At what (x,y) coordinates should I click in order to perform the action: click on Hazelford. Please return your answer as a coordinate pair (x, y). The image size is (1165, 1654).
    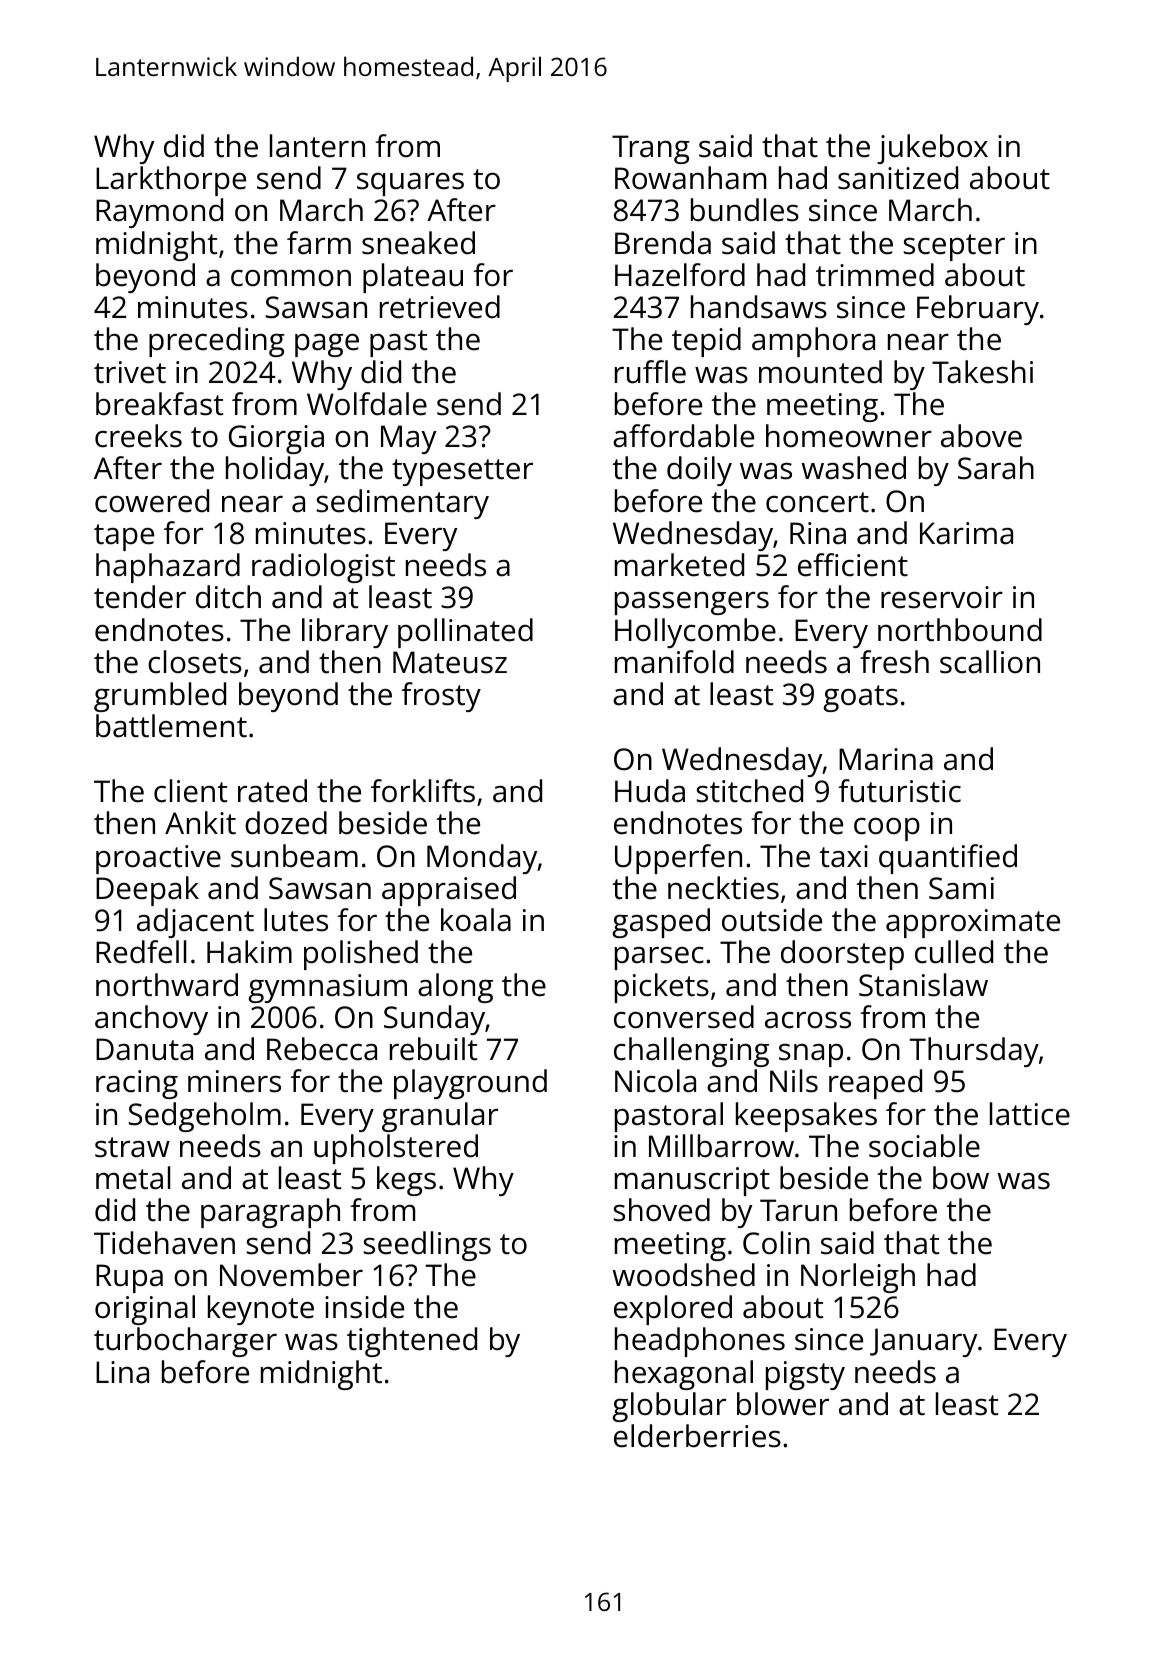
    Looking at the image, I should click on (680, 275).
